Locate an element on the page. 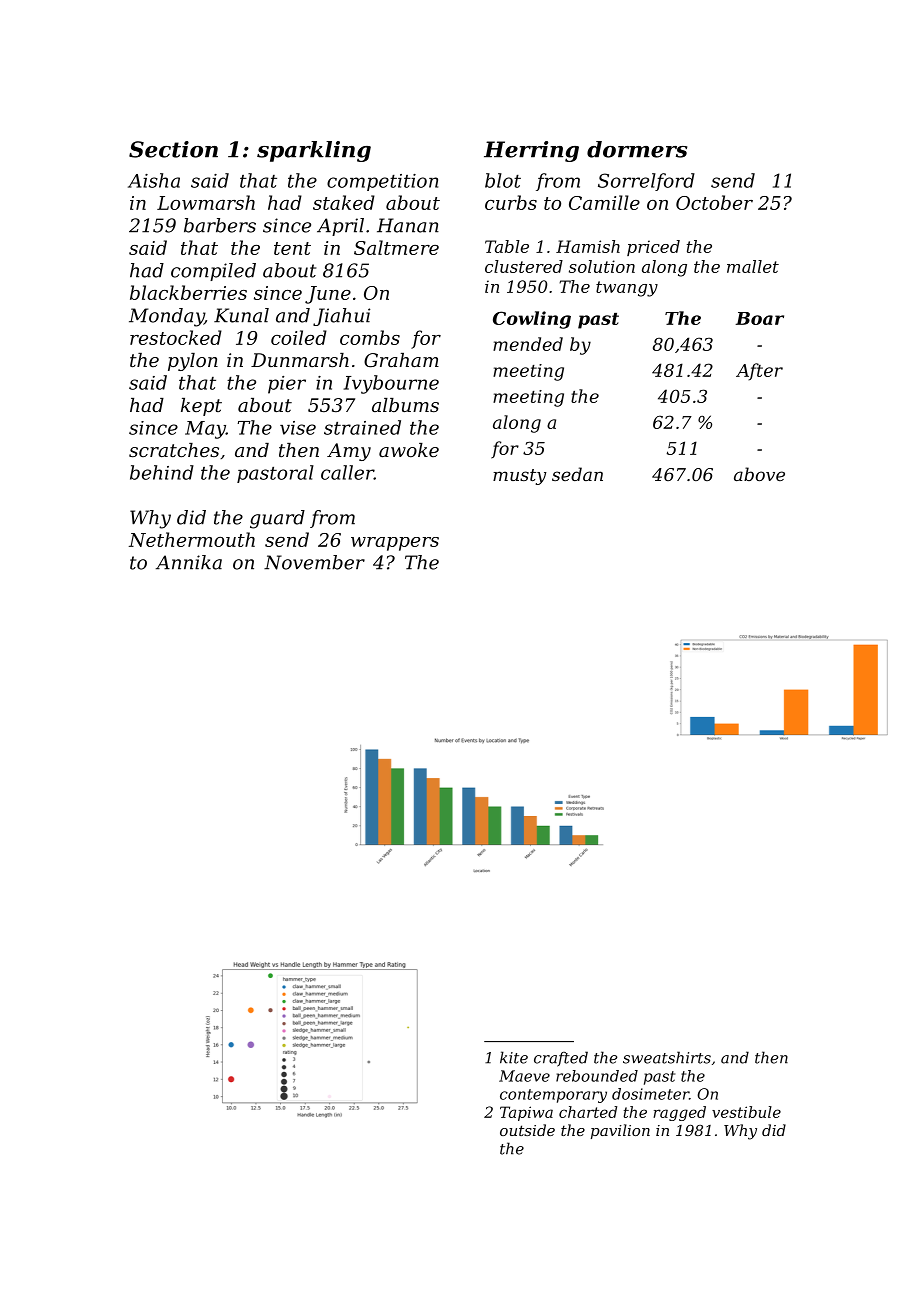 The image size is (924, 1311). tent is located at coordinates (292, 248).
